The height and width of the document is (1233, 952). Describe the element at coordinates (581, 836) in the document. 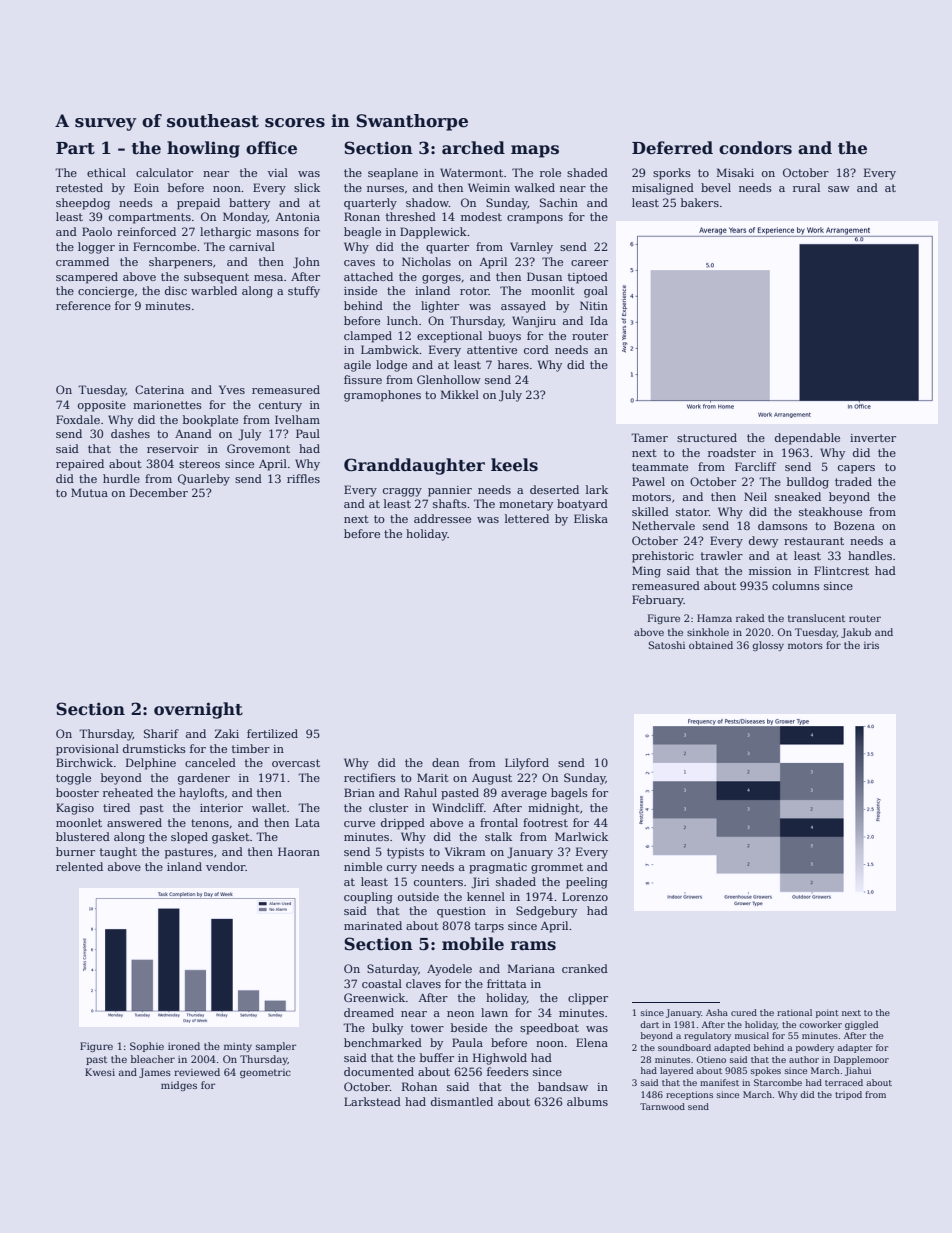

I see `Marlwick` at that location.
